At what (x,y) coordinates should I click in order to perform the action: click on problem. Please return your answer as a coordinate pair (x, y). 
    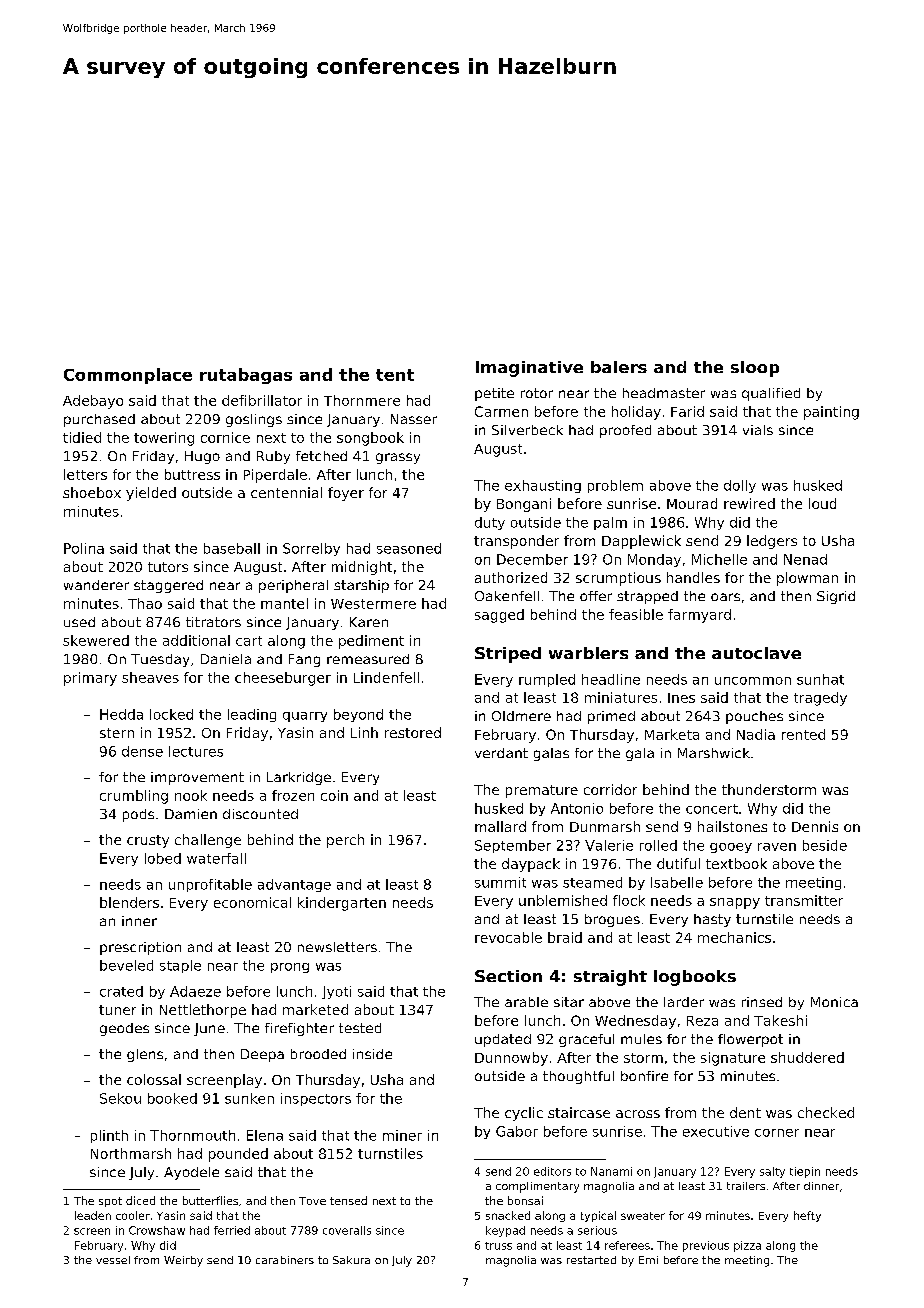
    Looking at the image, I should click on (615, 486).
